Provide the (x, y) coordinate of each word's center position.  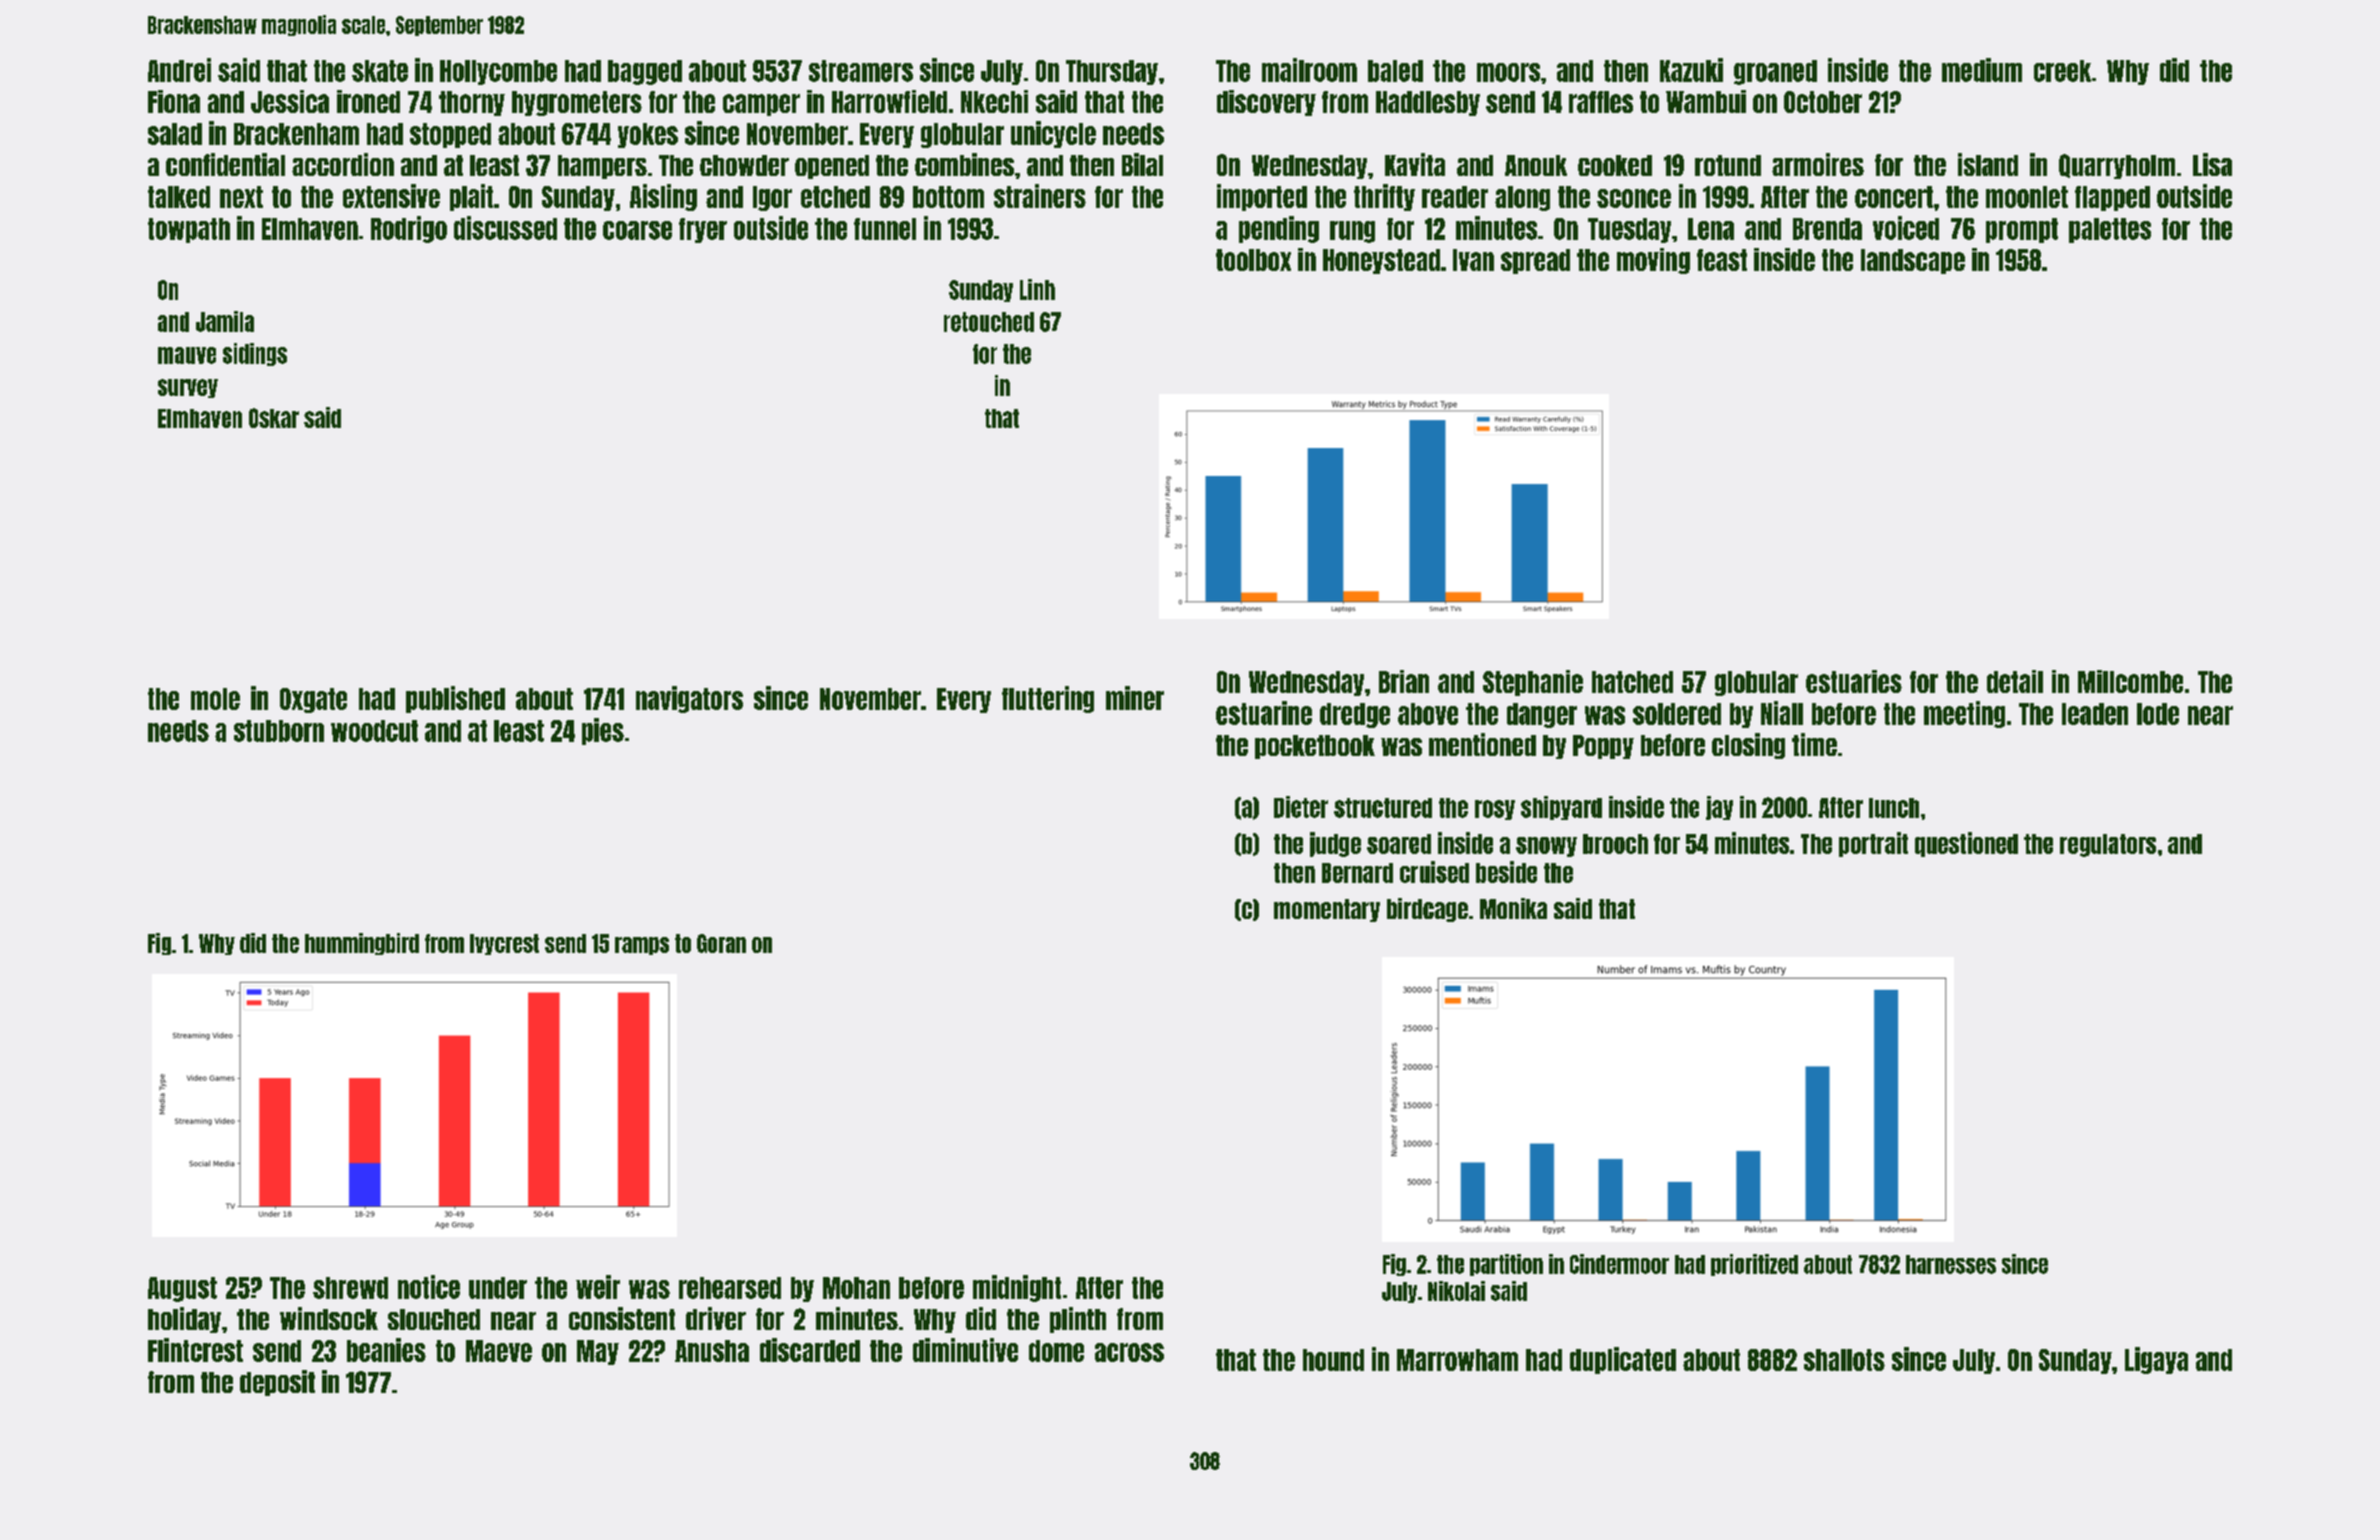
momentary (1327, 910)
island (1988, 164)
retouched (989, 322)
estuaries (1854, 681)
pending (1279, 229)
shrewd (350, 1288)
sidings (255, 354)
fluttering (1048, 699)
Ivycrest (504, 944)
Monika (1513, 908)
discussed (505, 228)
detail (2015, 681)
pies (603, 731)
